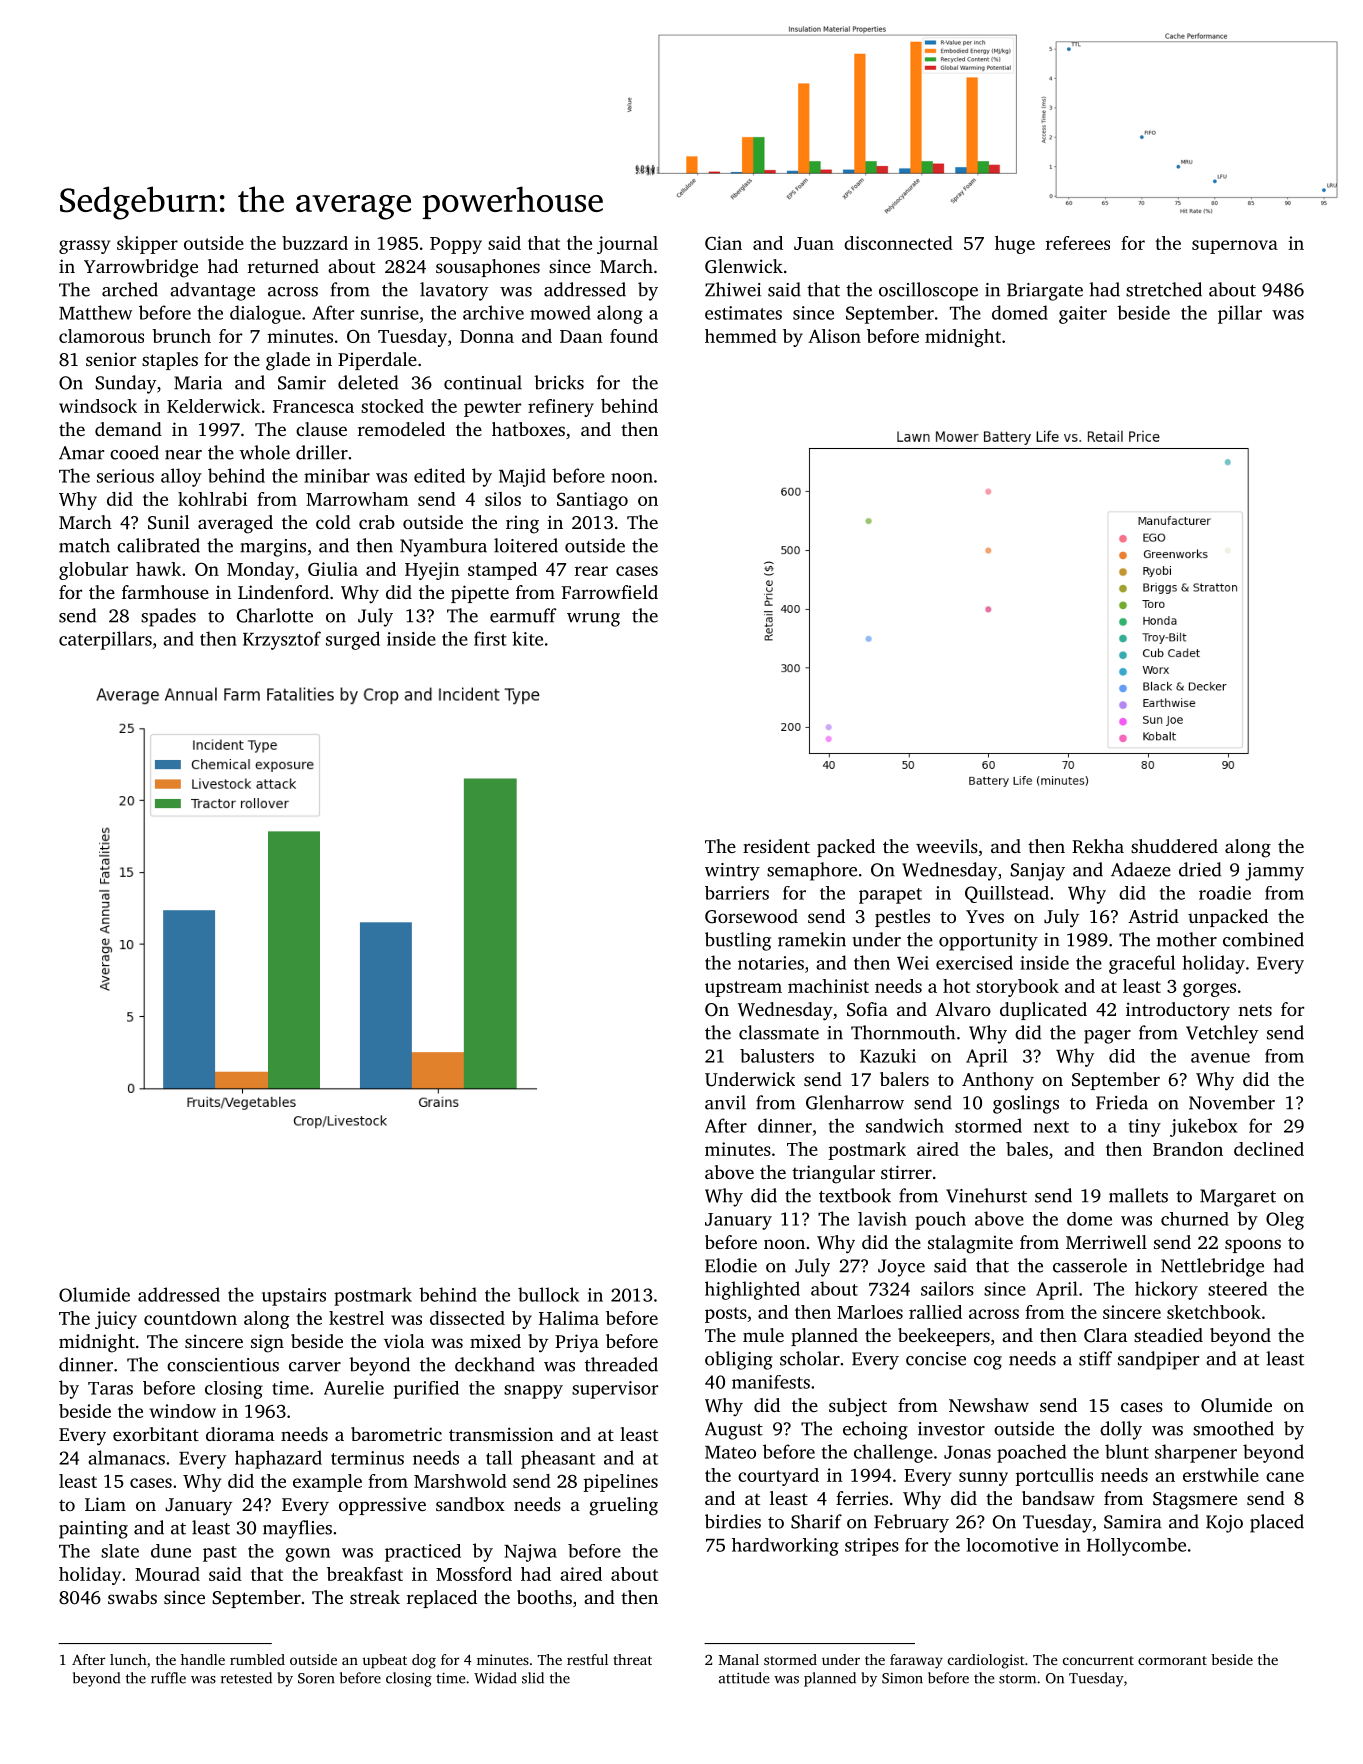 Image resolution: width=1363 pixels, height=1764 pixels. Describe the element at coordinates (1007, 894) in the image. I see `Quillstead` at that location.
